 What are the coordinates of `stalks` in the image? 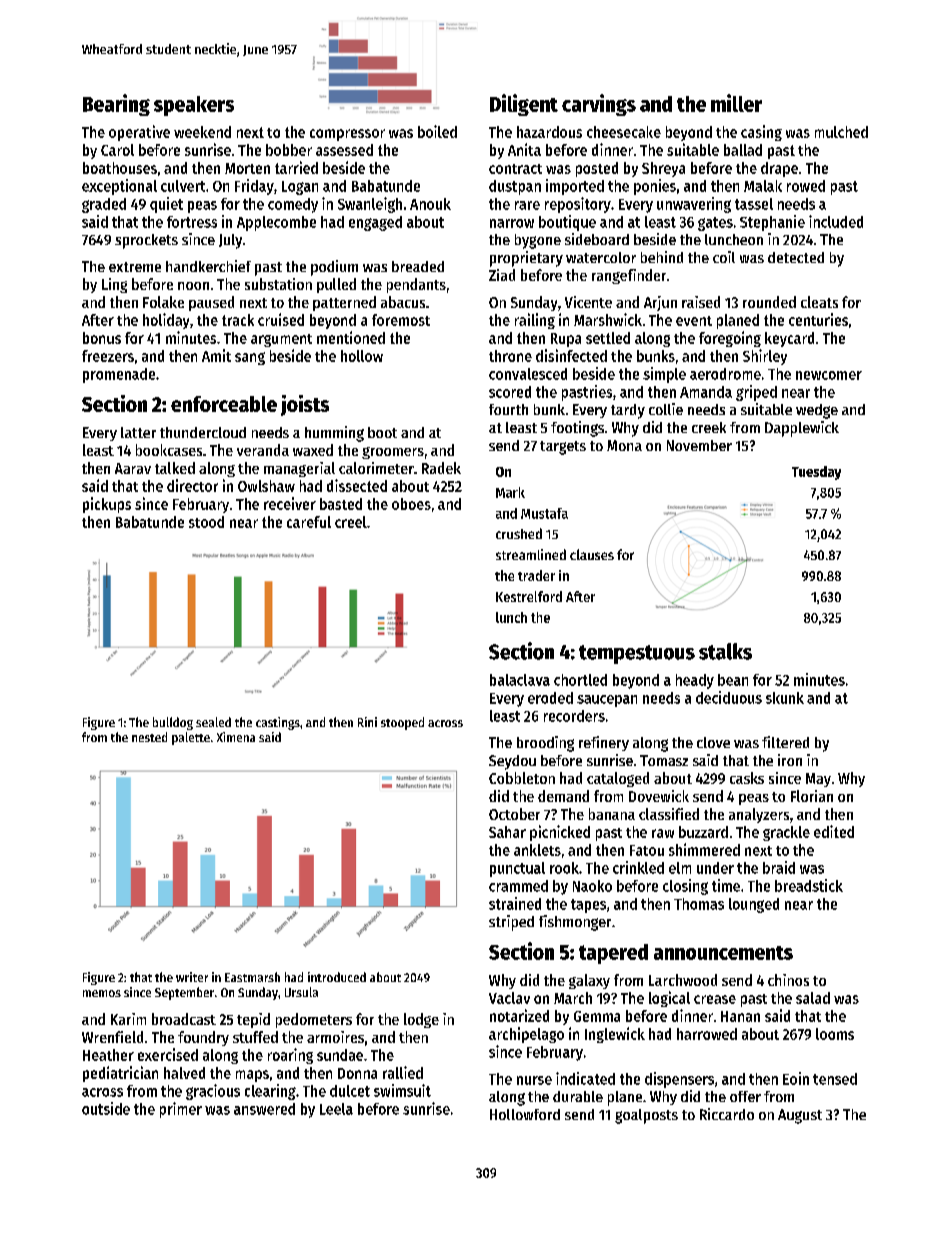 It's located at (725, 651).
